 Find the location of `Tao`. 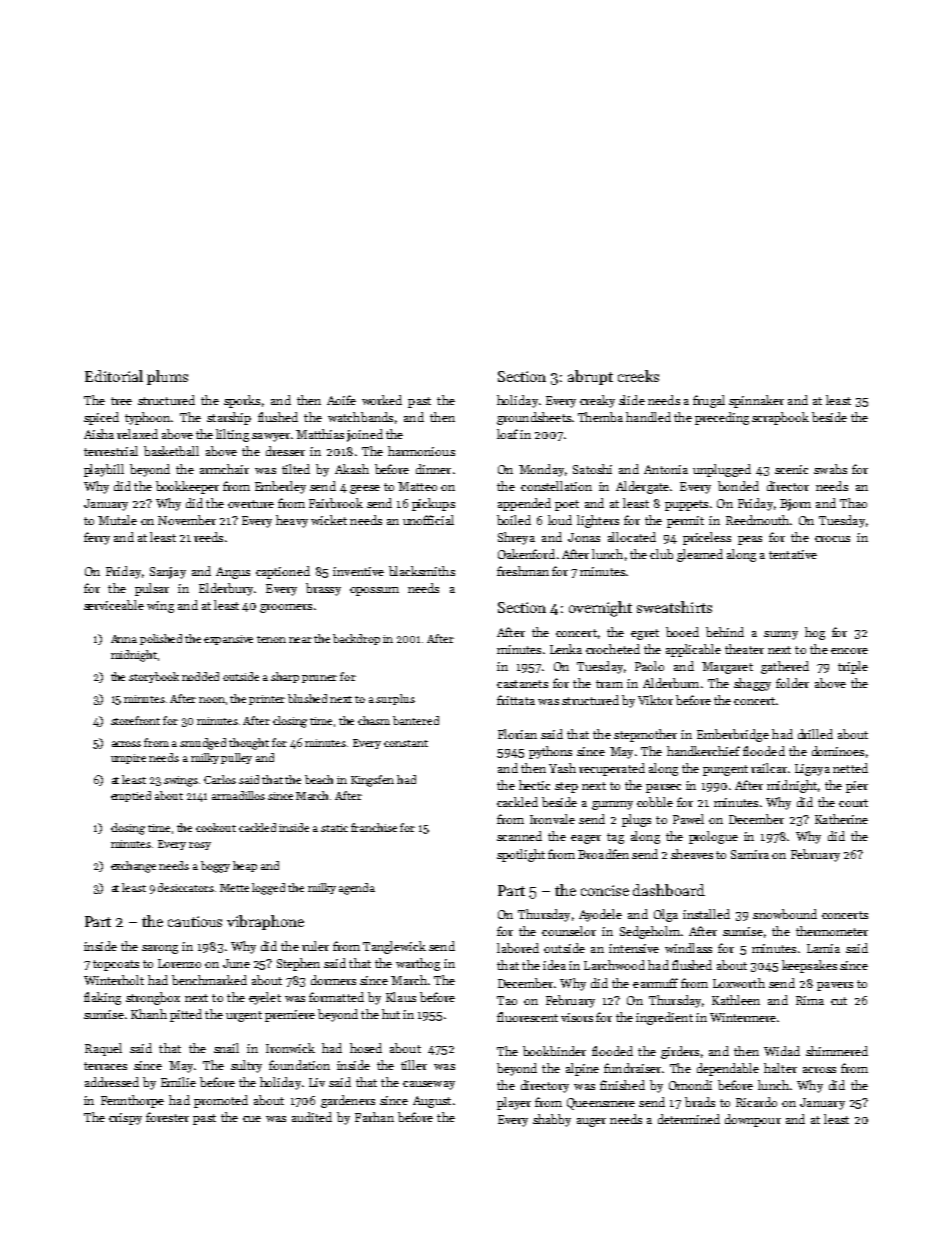

Tao is located at coordinates (507, 1000).
